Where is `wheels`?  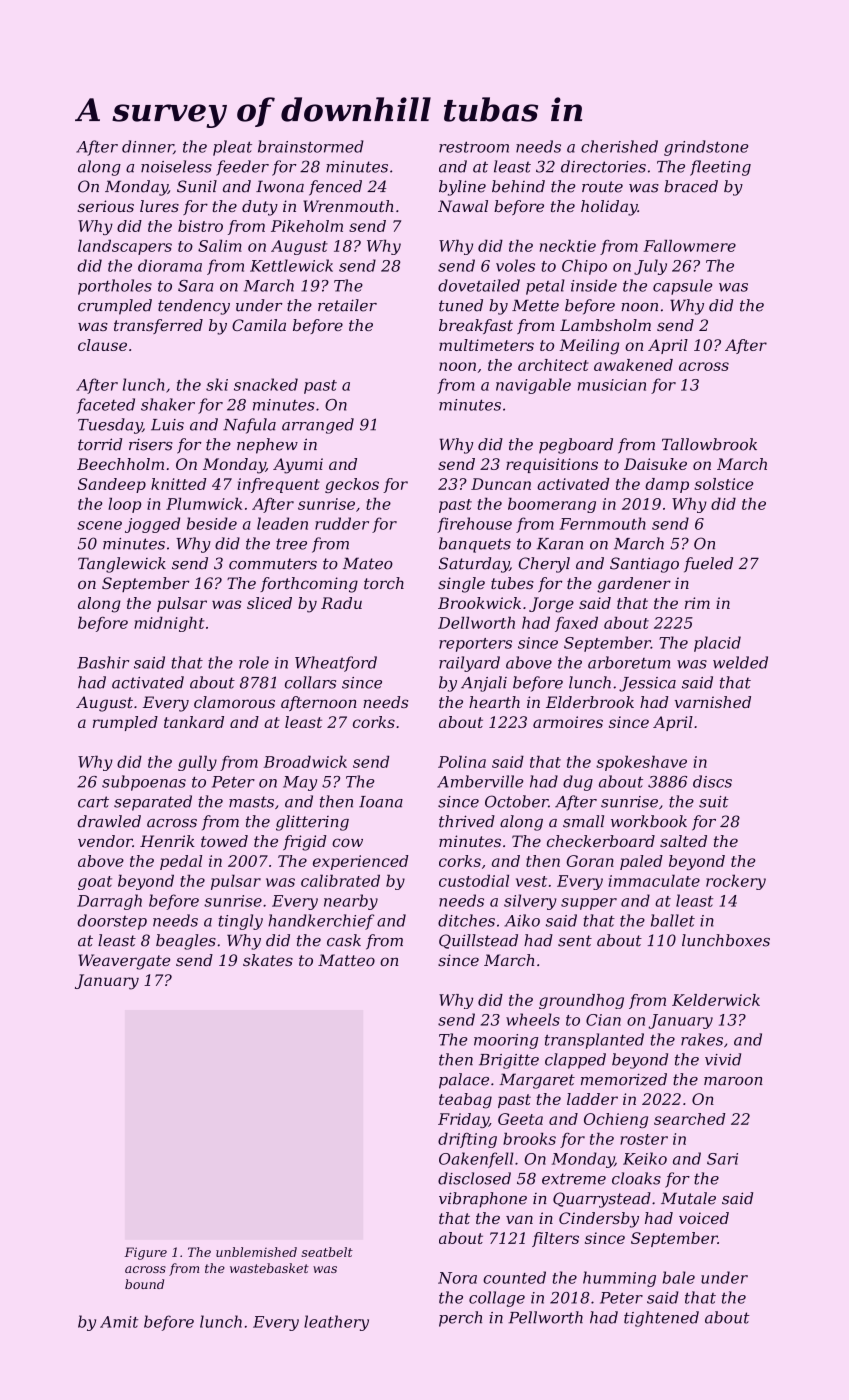 wheels is located at coordinates (533, 1019).
